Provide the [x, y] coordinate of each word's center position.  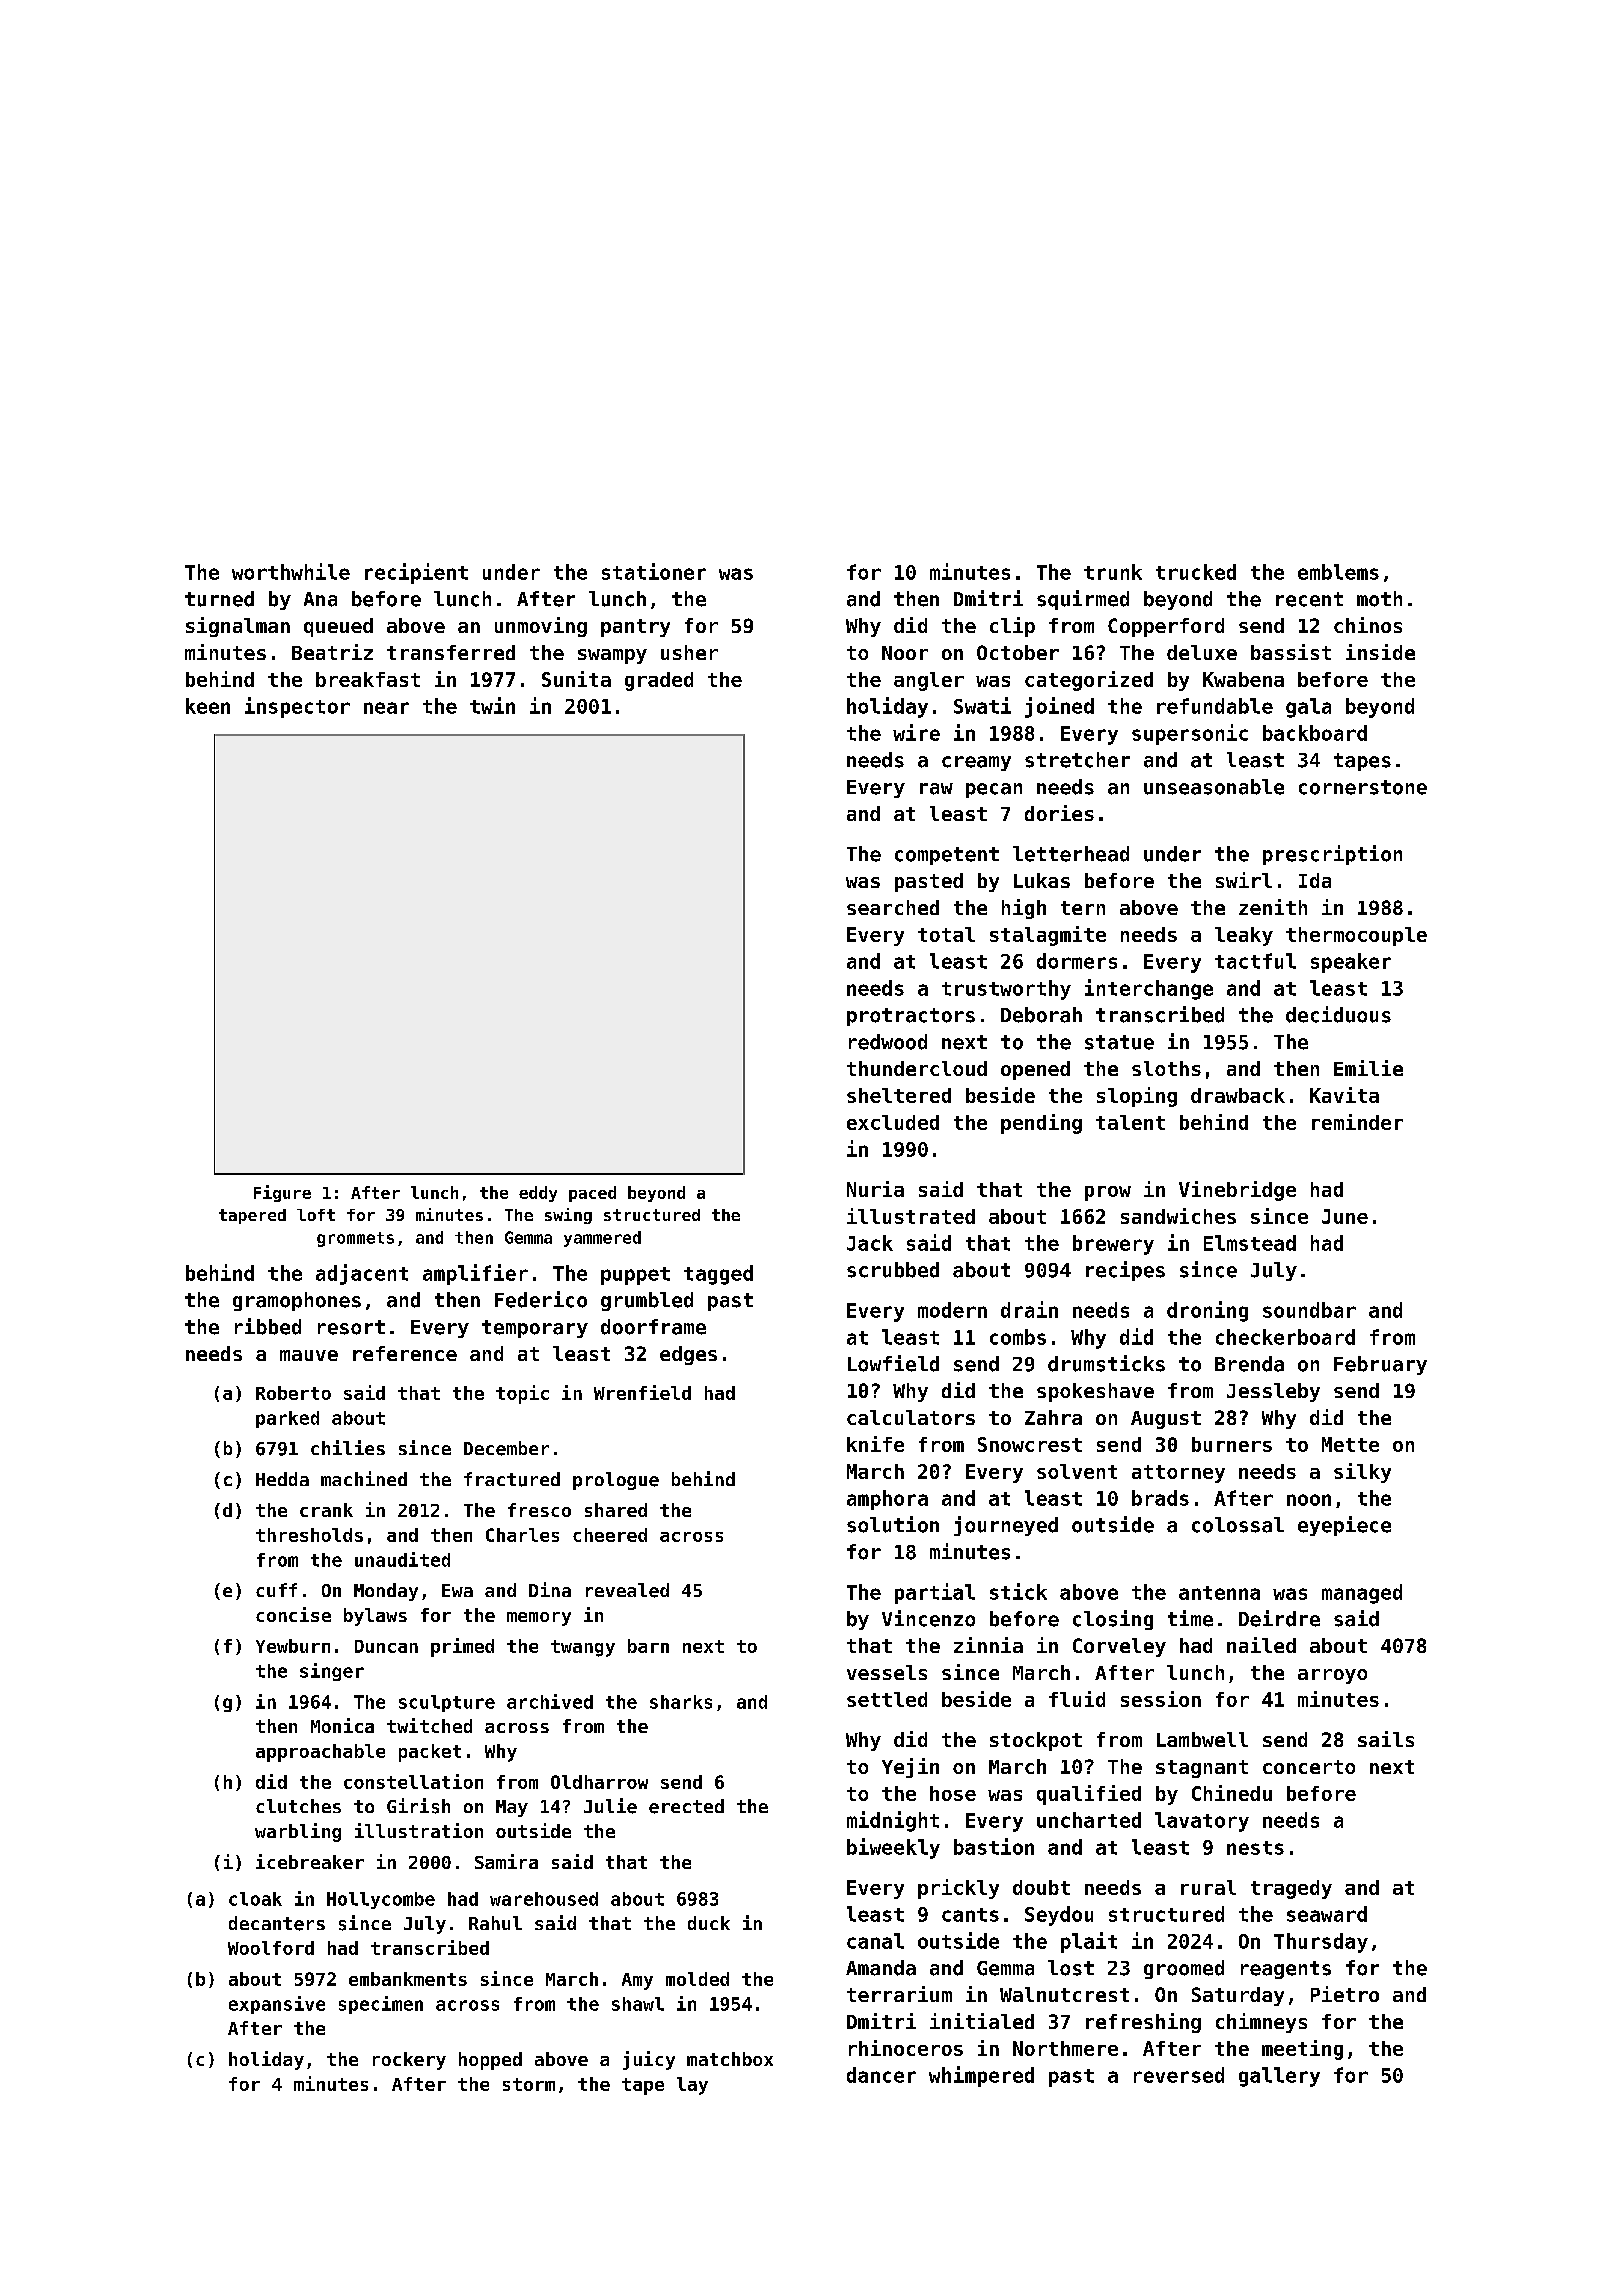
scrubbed [893, 1270]
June [1345, 1216]
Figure [282, 1193]
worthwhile [291, 571]
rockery [409, 2061]
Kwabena [1243, 679]
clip [1012, 627]
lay [692, 2086]
